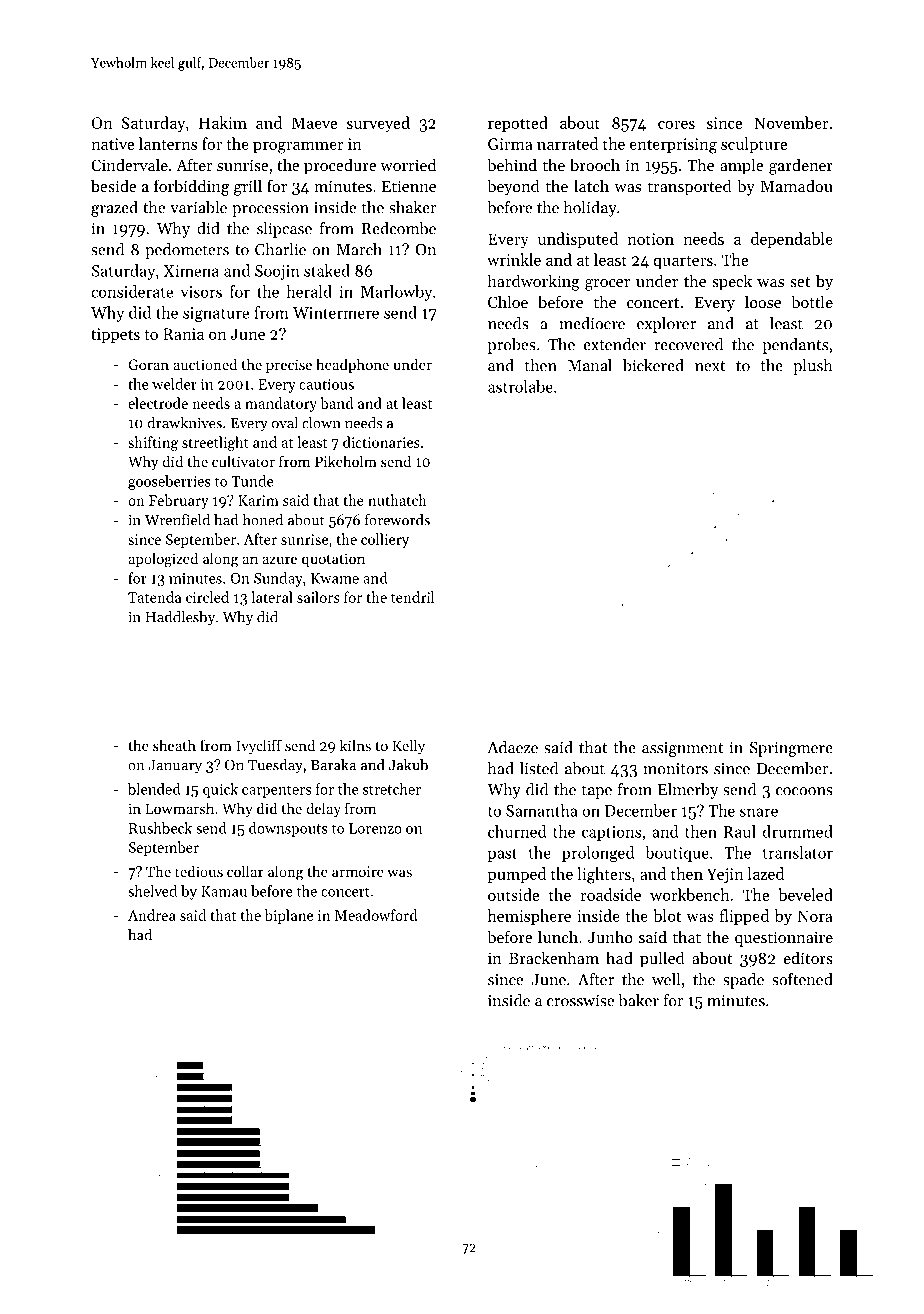  Describe the element at coordinates (289, 916) in the screenshot. I see `biplane` at that location.
